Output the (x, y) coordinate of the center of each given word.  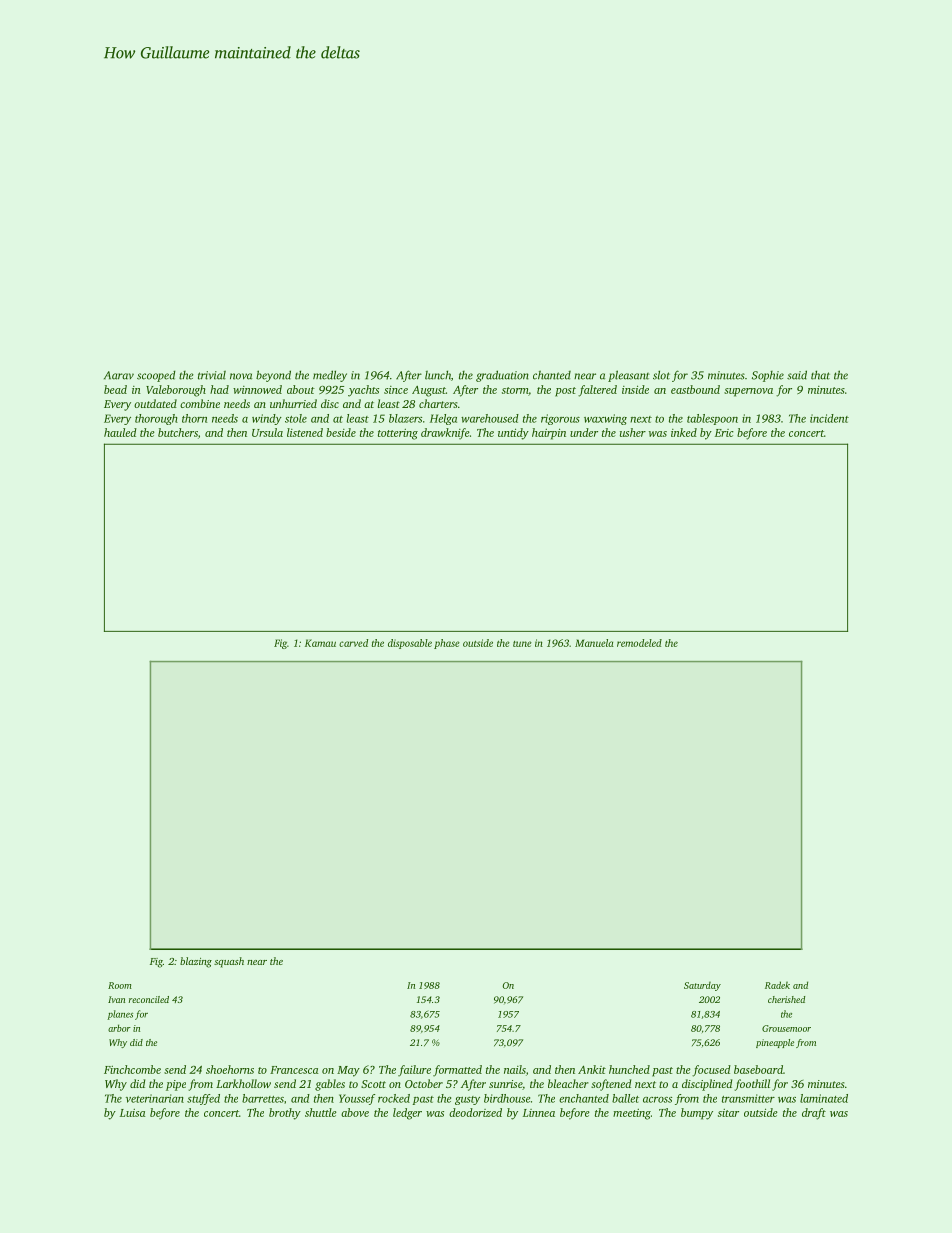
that (820, 375)
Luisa (132, 1113)
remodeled (639, 643)
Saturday (702, 986)
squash (229, 962)
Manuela (594, 643)
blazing (196, 962)
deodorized (475, 1112)
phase (447, 644)
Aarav (119, 375)
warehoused (490, 418)
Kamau (320, 643)
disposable (410, 644)
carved (353, 643)
